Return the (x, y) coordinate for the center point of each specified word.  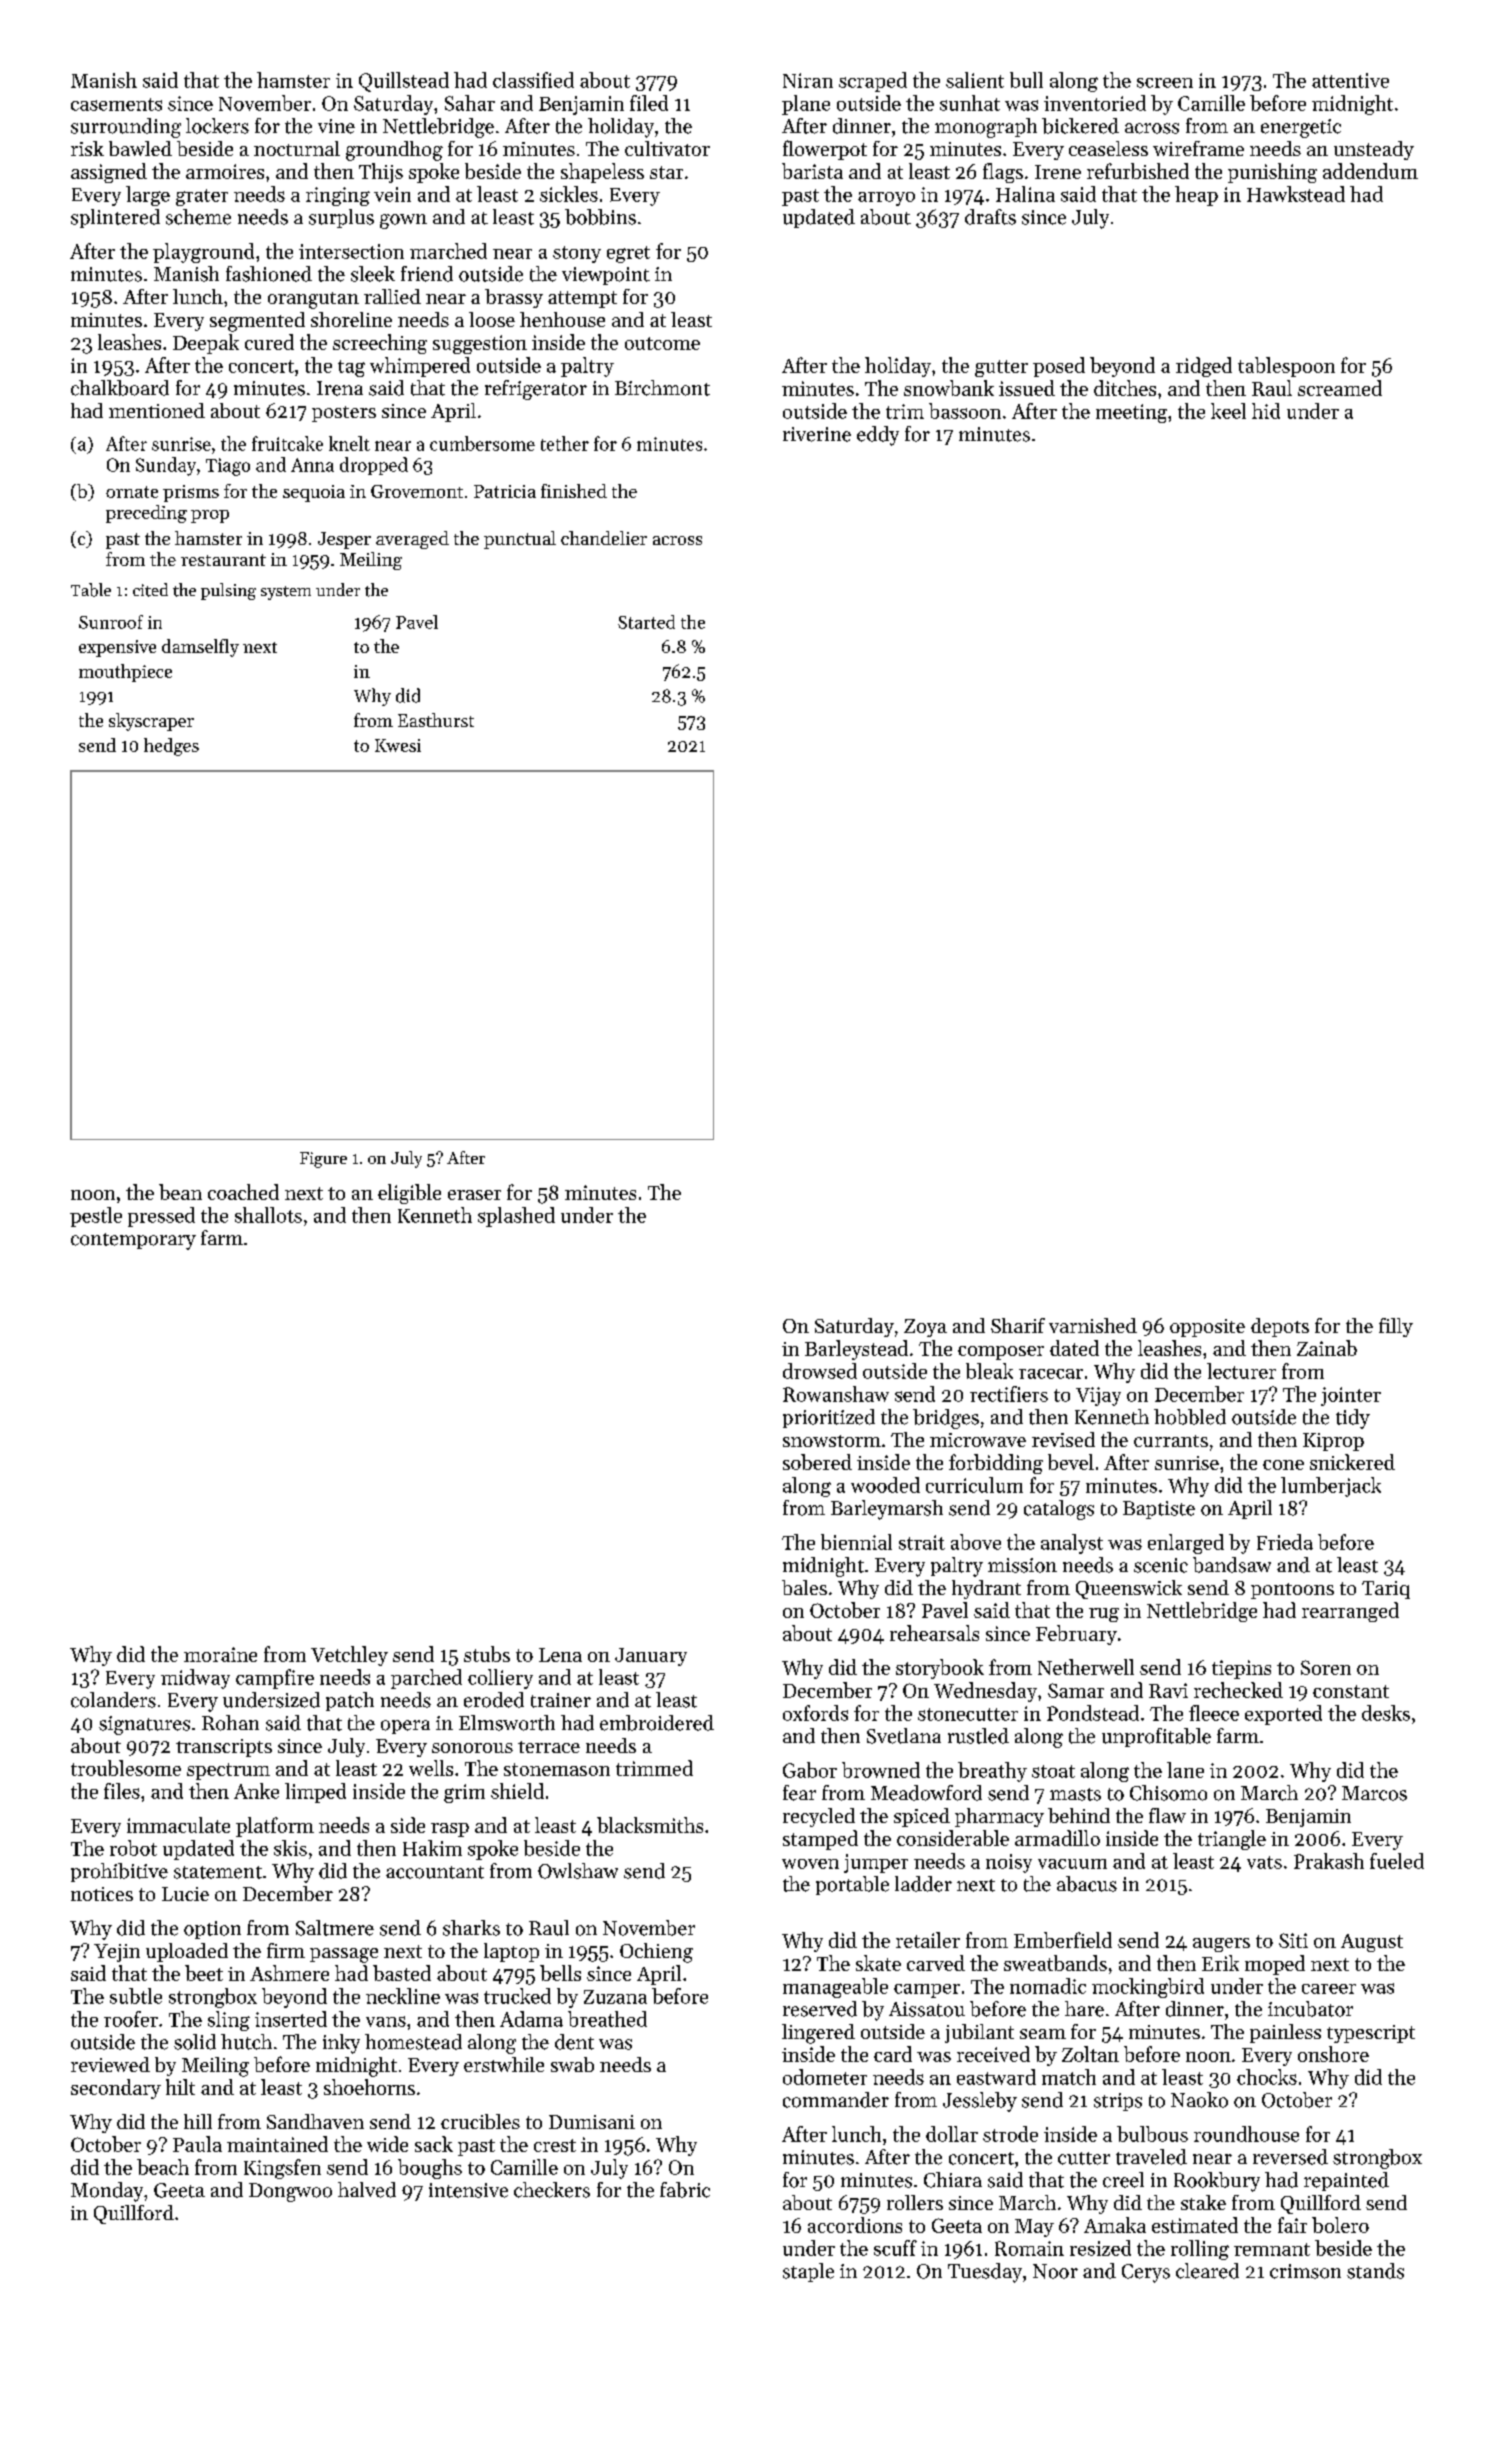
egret (628, 254)
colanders (113, 1700)
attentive (1350, 80)
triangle (1232, 1840)
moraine (220, 1654)
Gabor (810, 1770)
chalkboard (120, 388)
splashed (516, 1217)
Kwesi (398, 745)
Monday (107, 2192)
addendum (1370, 171)
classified (533, 80)
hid (1266, 411)
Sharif (1018, 1325)
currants (1171, 1441)
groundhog (394, 151)
